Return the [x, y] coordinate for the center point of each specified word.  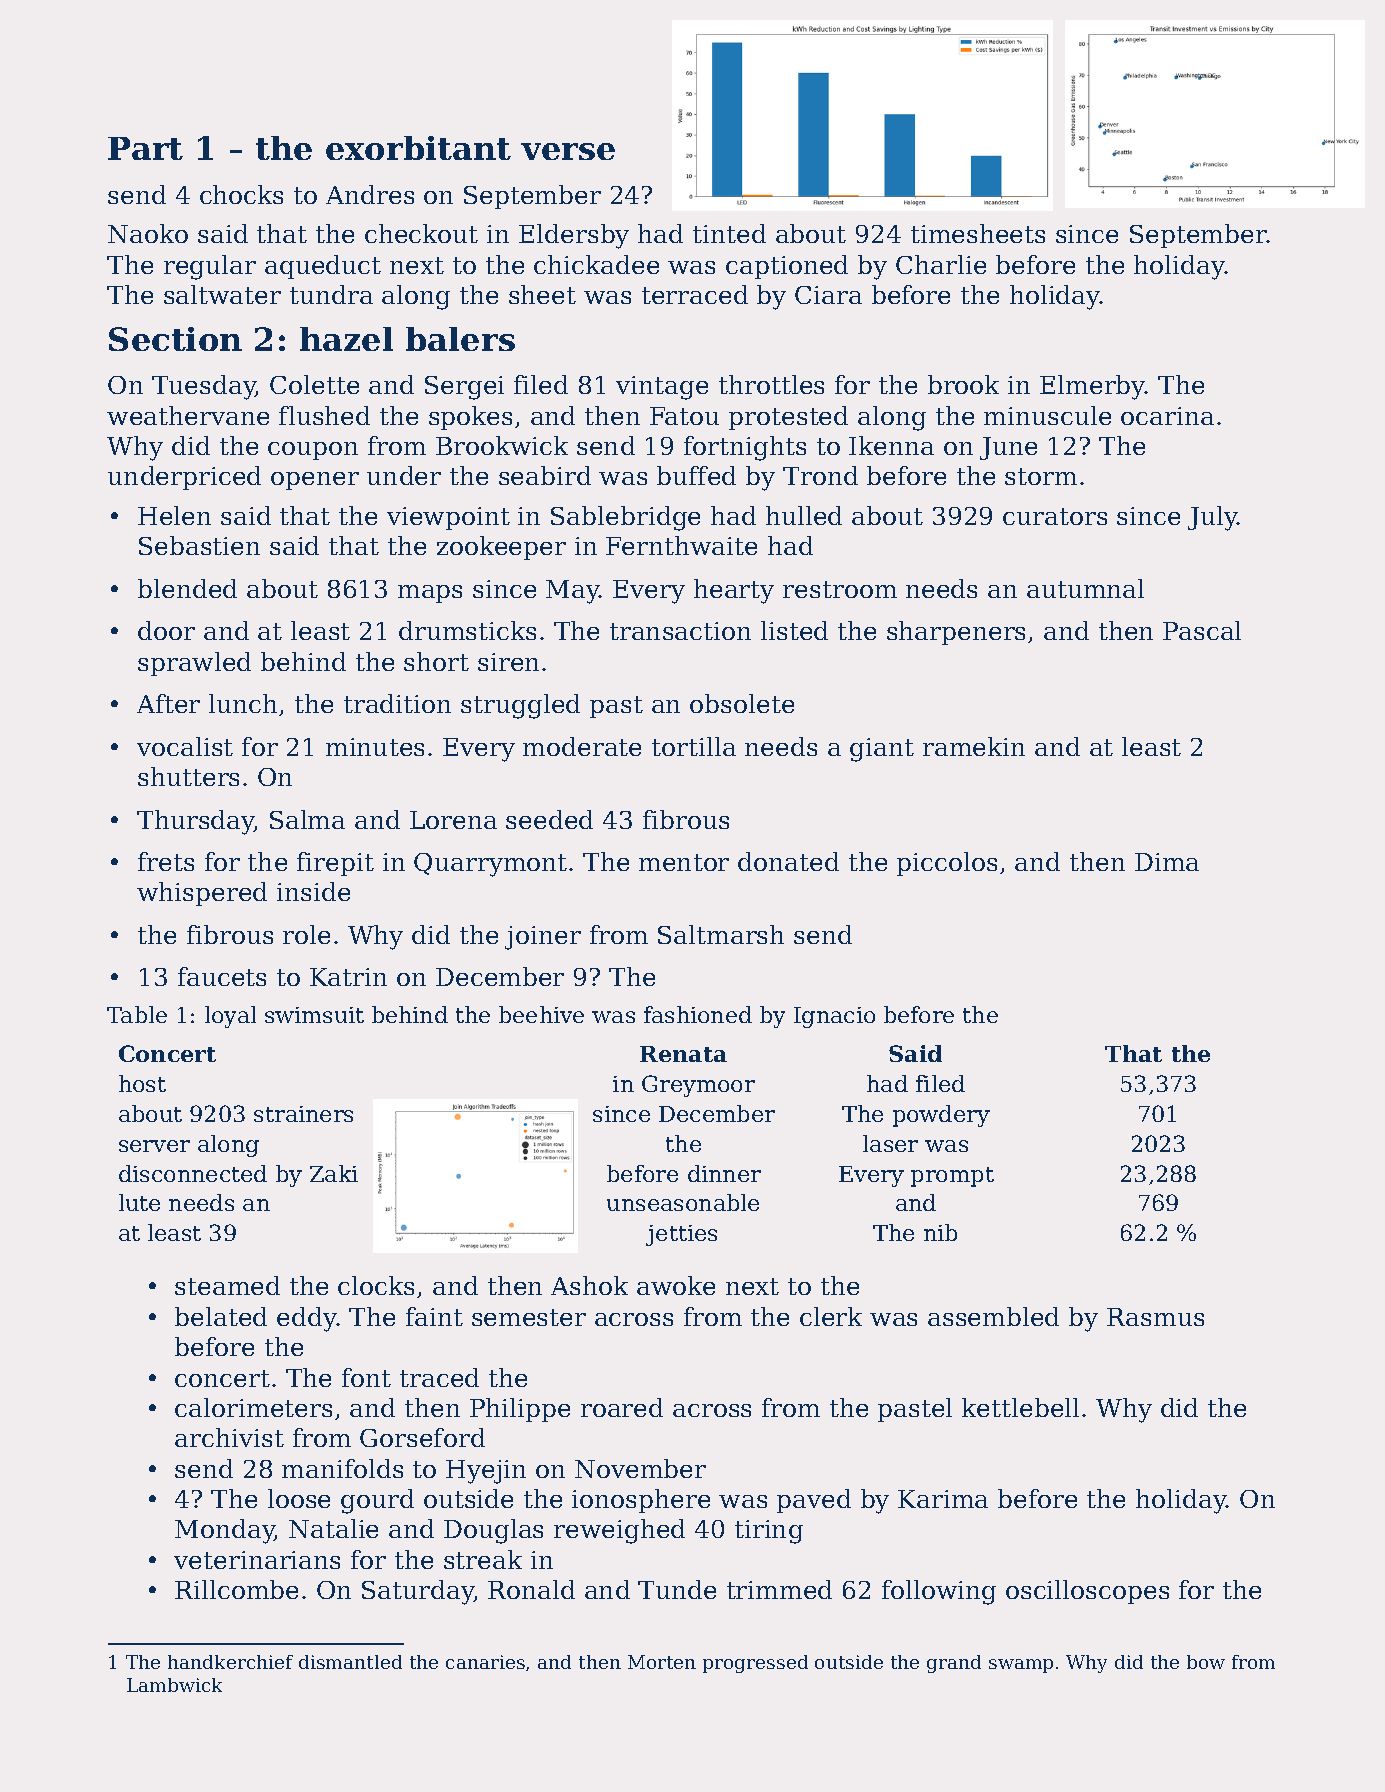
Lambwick [174, 1685]
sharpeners [956, 633]
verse [568, 151]
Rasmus [1155, 1317]
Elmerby [1092, 387]
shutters [188, 776]
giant [882, 750]
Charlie [941, 264]
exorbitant [418, 148]
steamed [227, 1285]
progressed [755, 1664]
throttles [771, 384]
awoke [676, 1285]
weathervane [188, 415]
